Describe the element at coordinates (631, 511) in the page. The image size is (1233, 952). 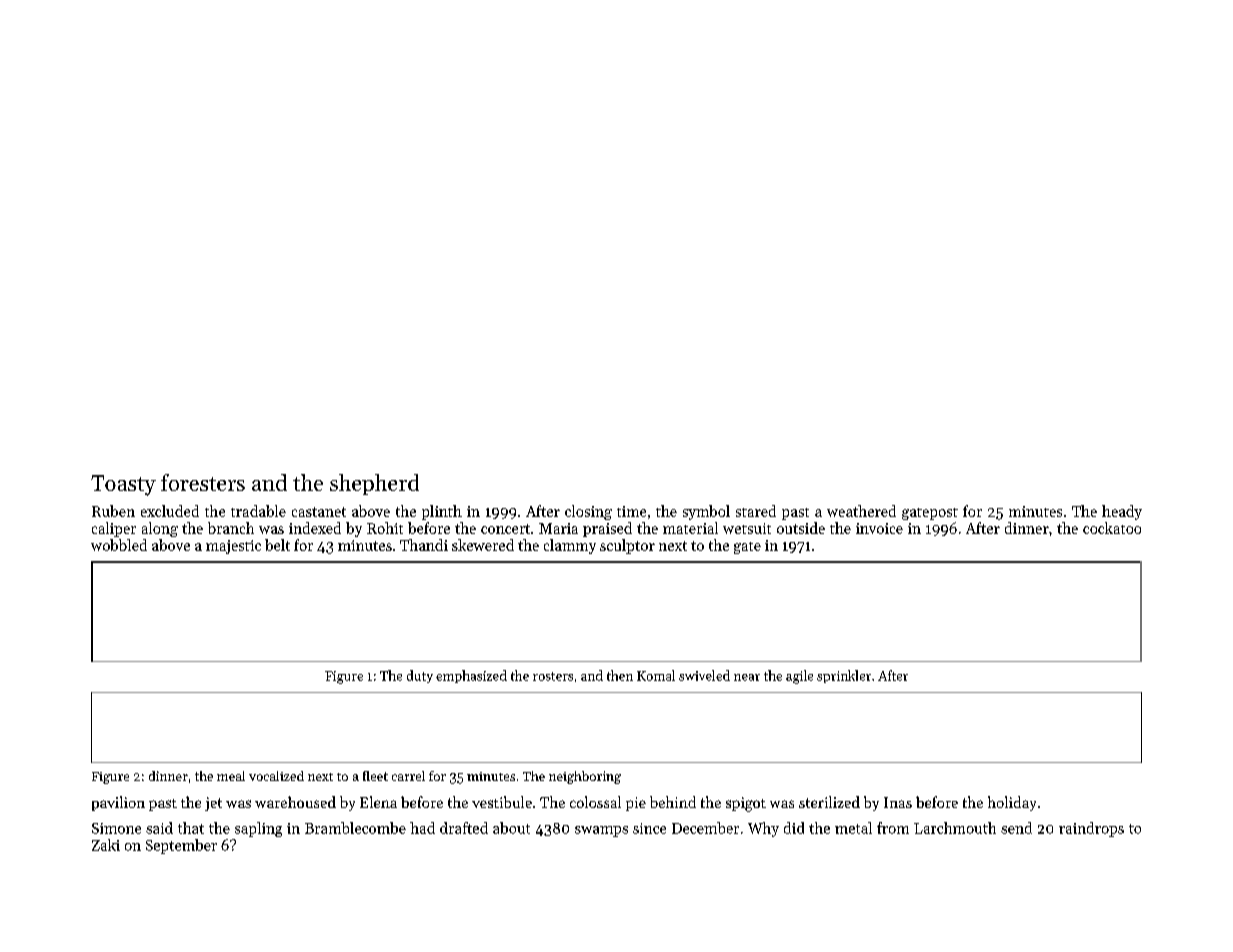
I see `time` at that location.
